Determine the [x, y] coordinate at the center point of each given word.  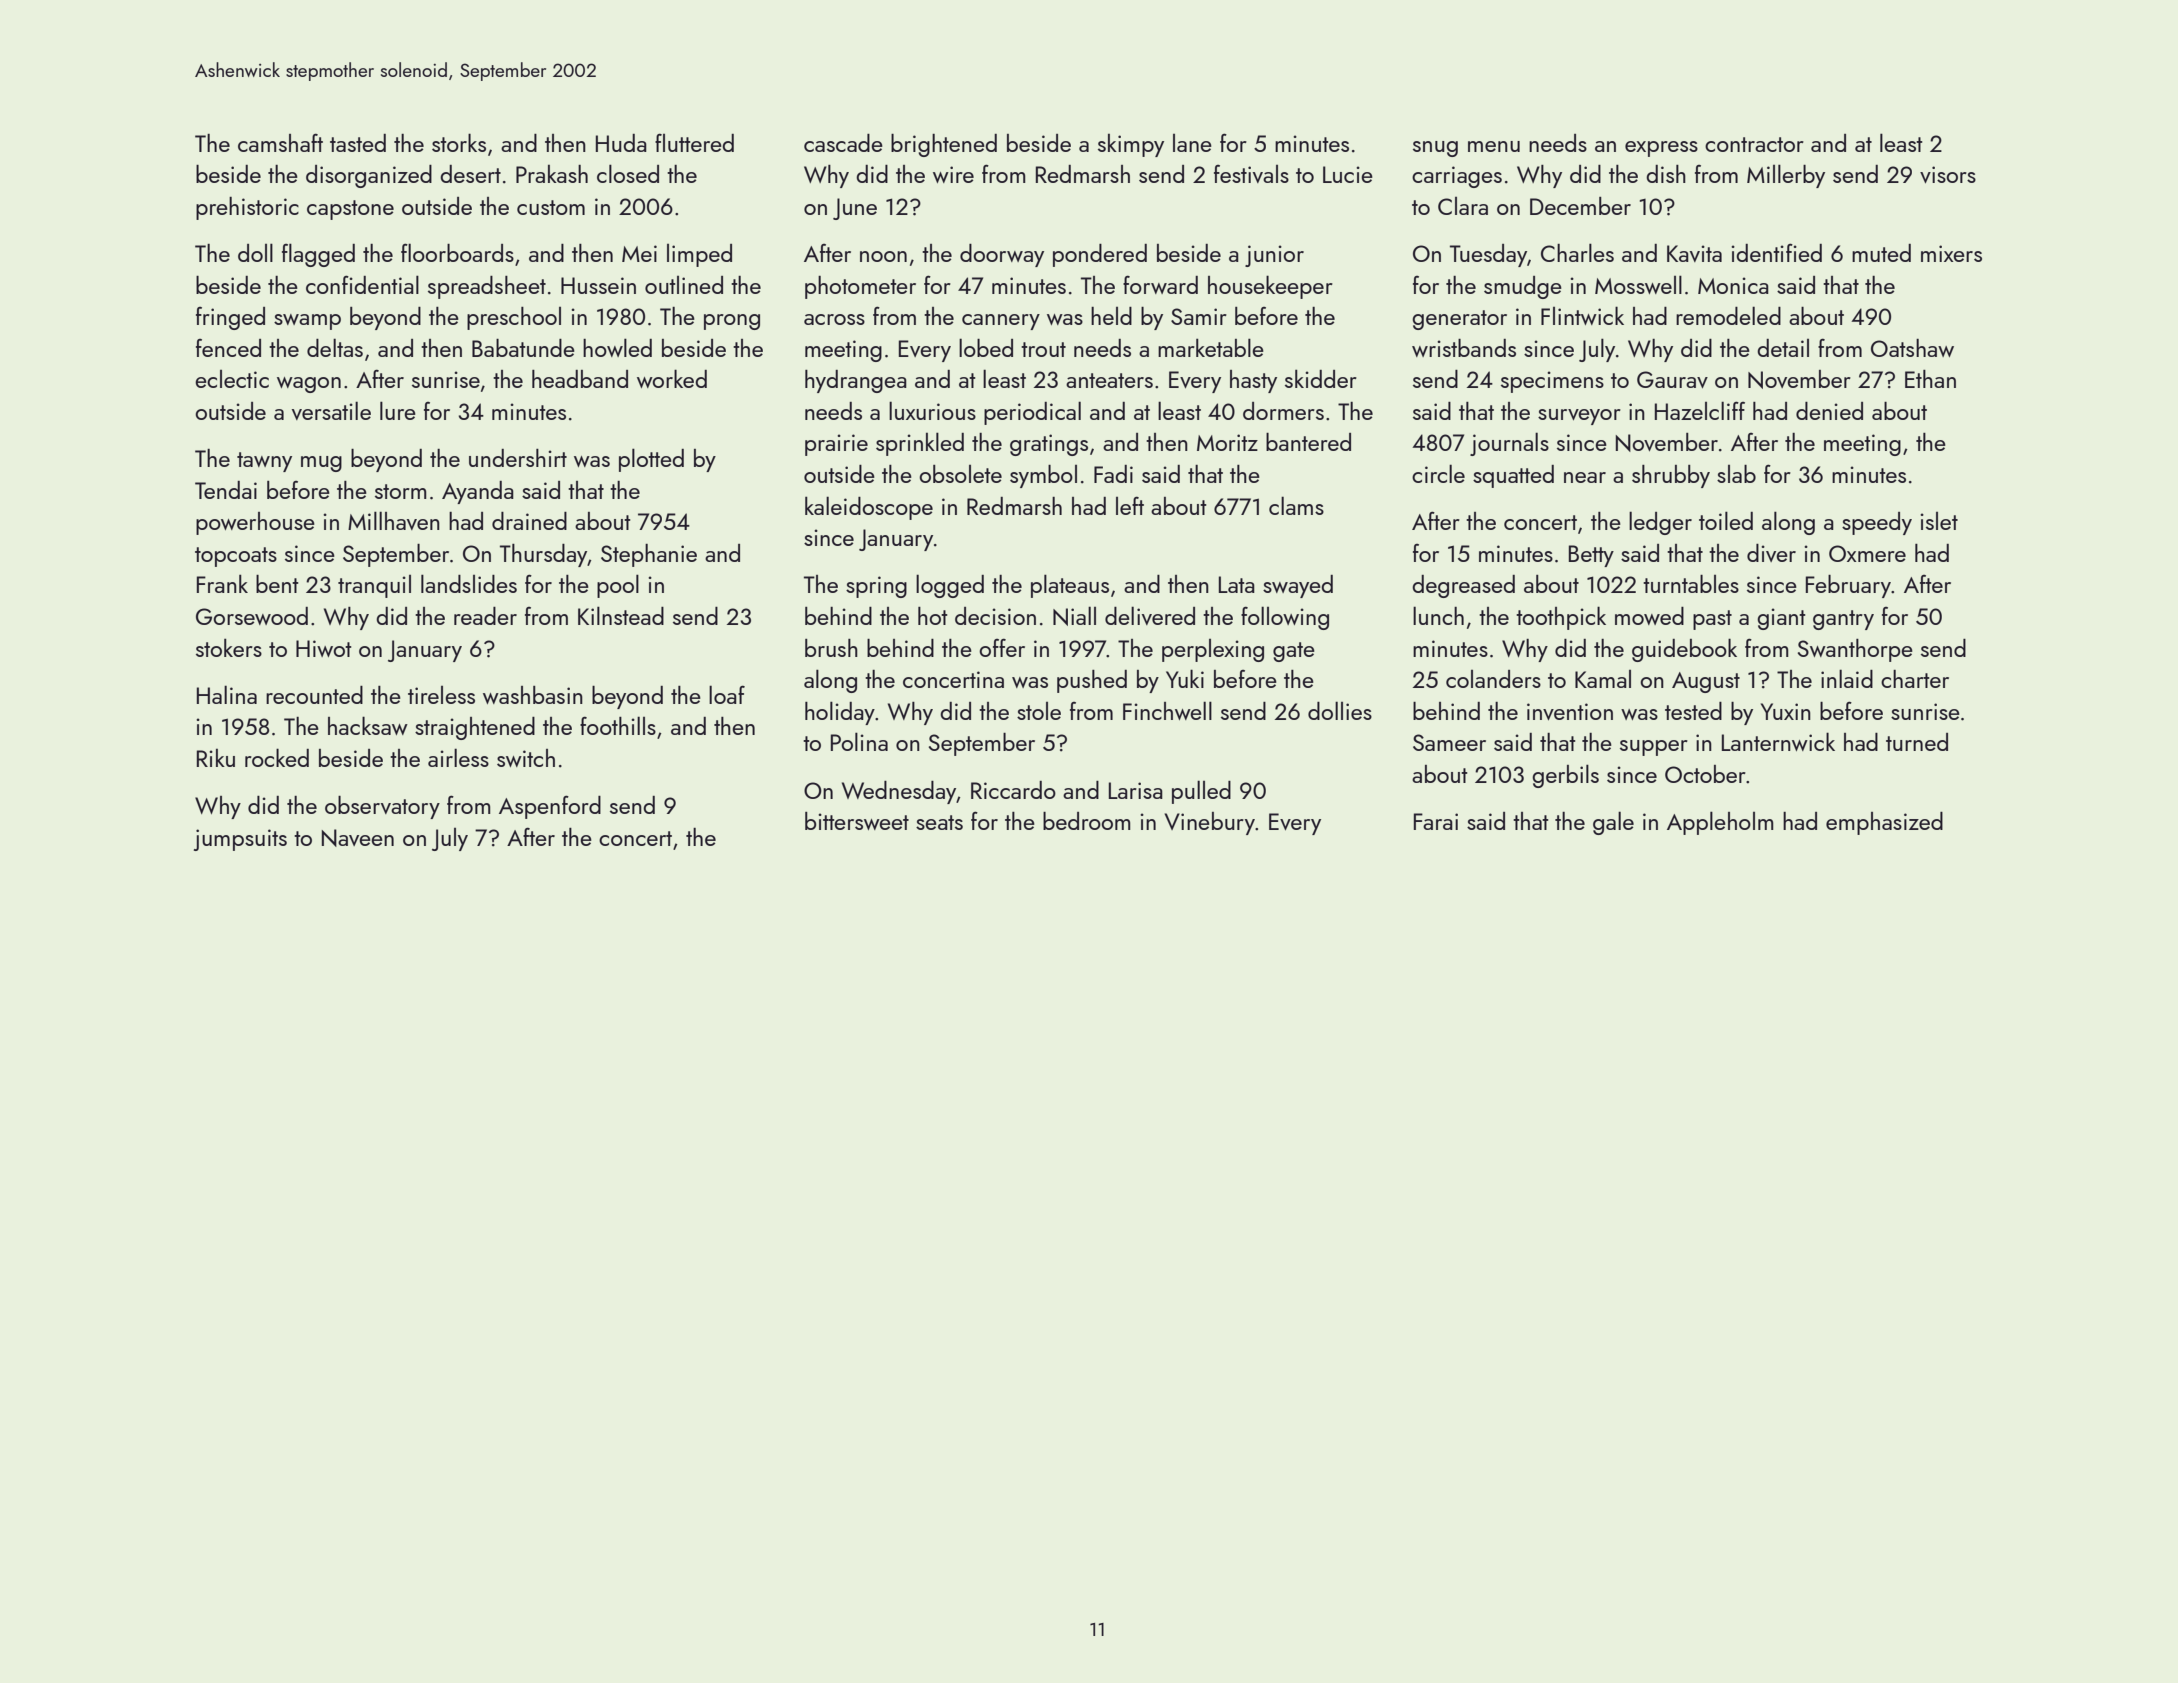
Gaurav [1672, 379]
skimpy [1131, 145]
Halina [227, 694]
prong [732, 322]
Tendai [226, 490]
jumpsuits [240, 840]
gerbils [1565, 776]
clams [1296, 505]
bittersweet [857, 821]
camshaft [280, 142]
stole [1039, 711]
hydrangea [856, 381]
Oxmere [1867, 553]
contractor [1754, 144]
